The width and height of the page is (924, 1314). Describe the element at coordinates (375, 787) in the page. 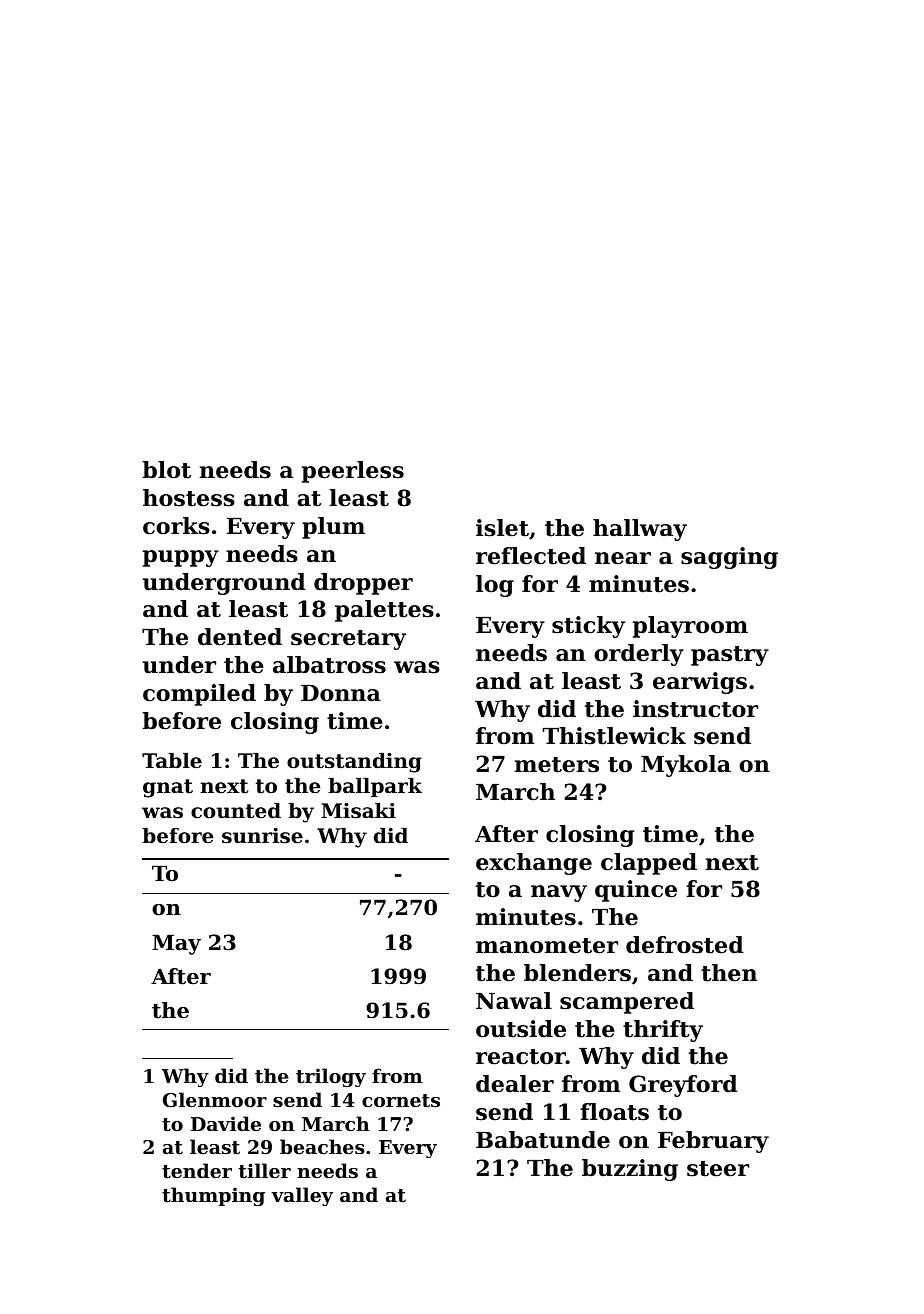

I see `ballpark` at that location.
